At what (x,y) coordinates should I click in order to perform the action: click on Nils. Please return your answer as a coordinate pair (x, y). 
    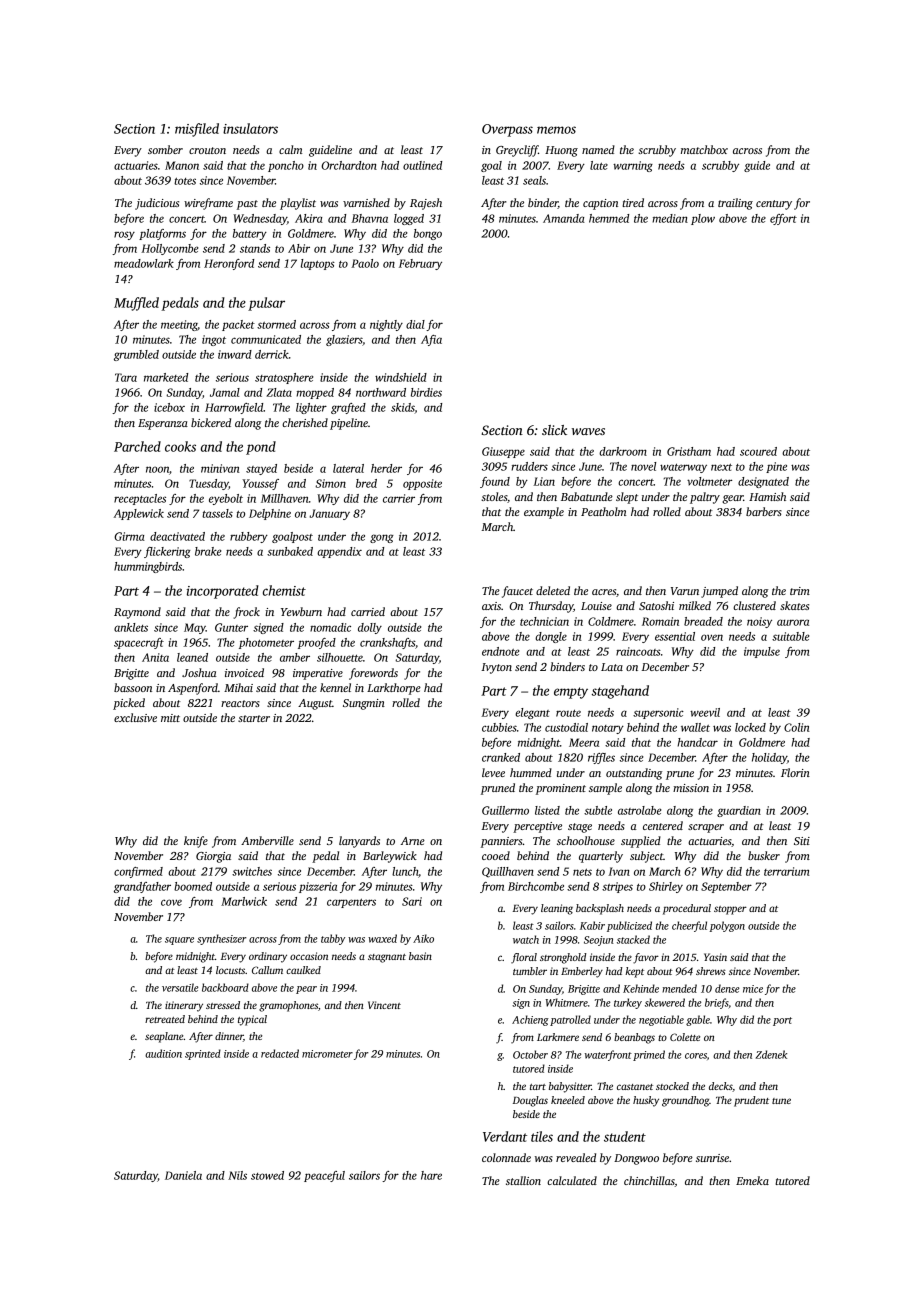
    Looking at the image, I should click on (237, 1175).
